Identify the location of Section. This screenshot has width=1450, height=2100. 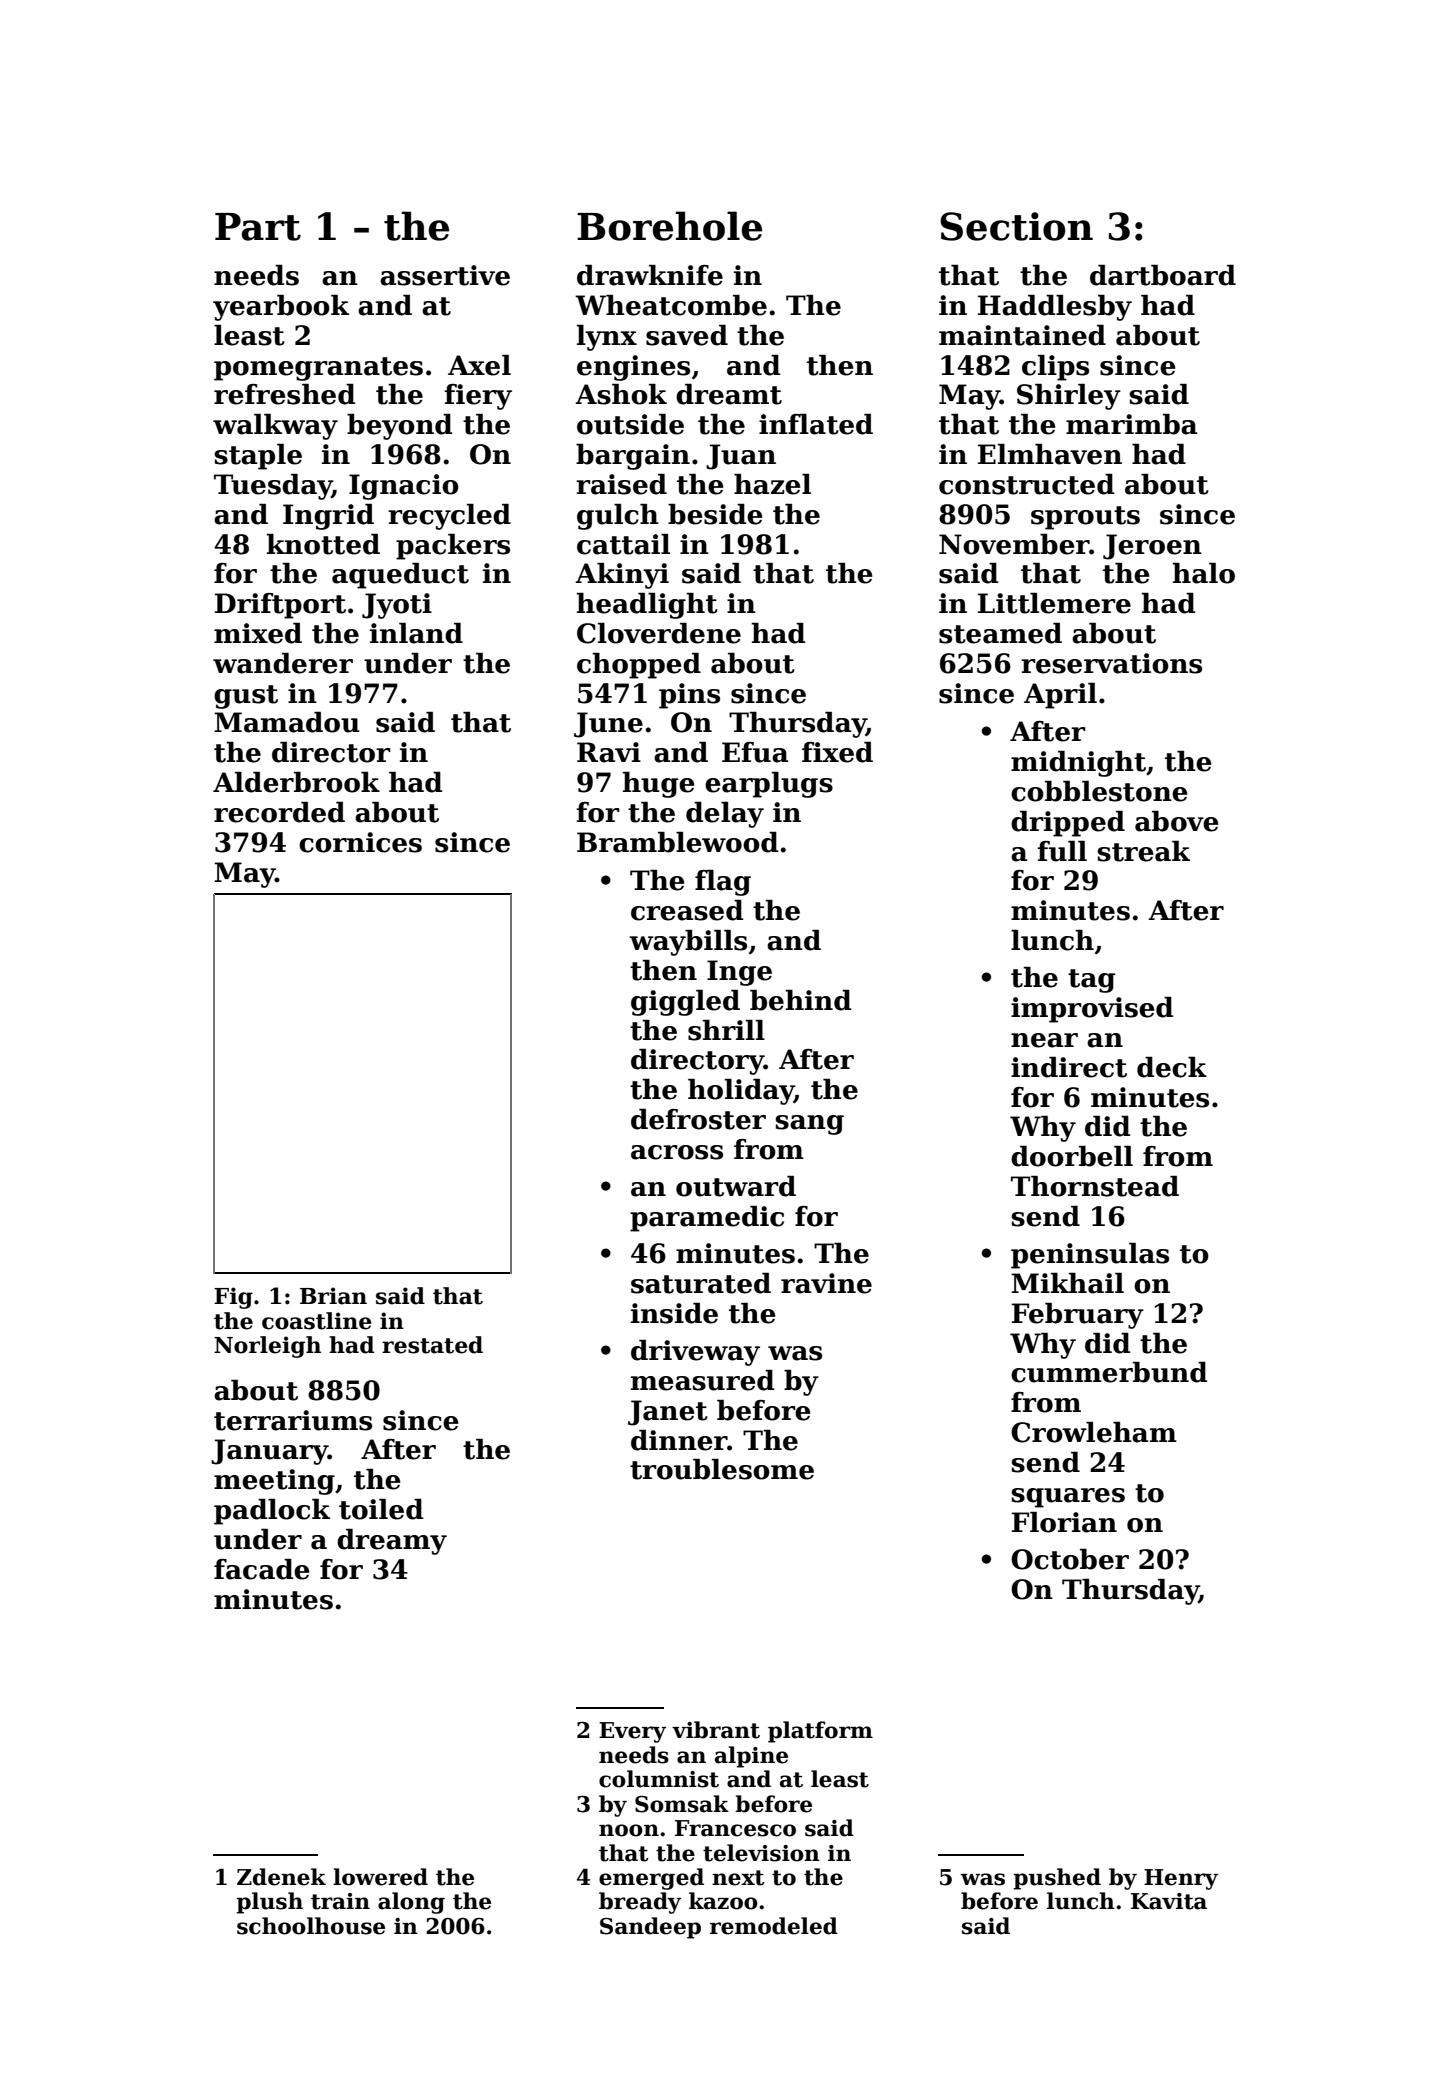
(1016, 226).
